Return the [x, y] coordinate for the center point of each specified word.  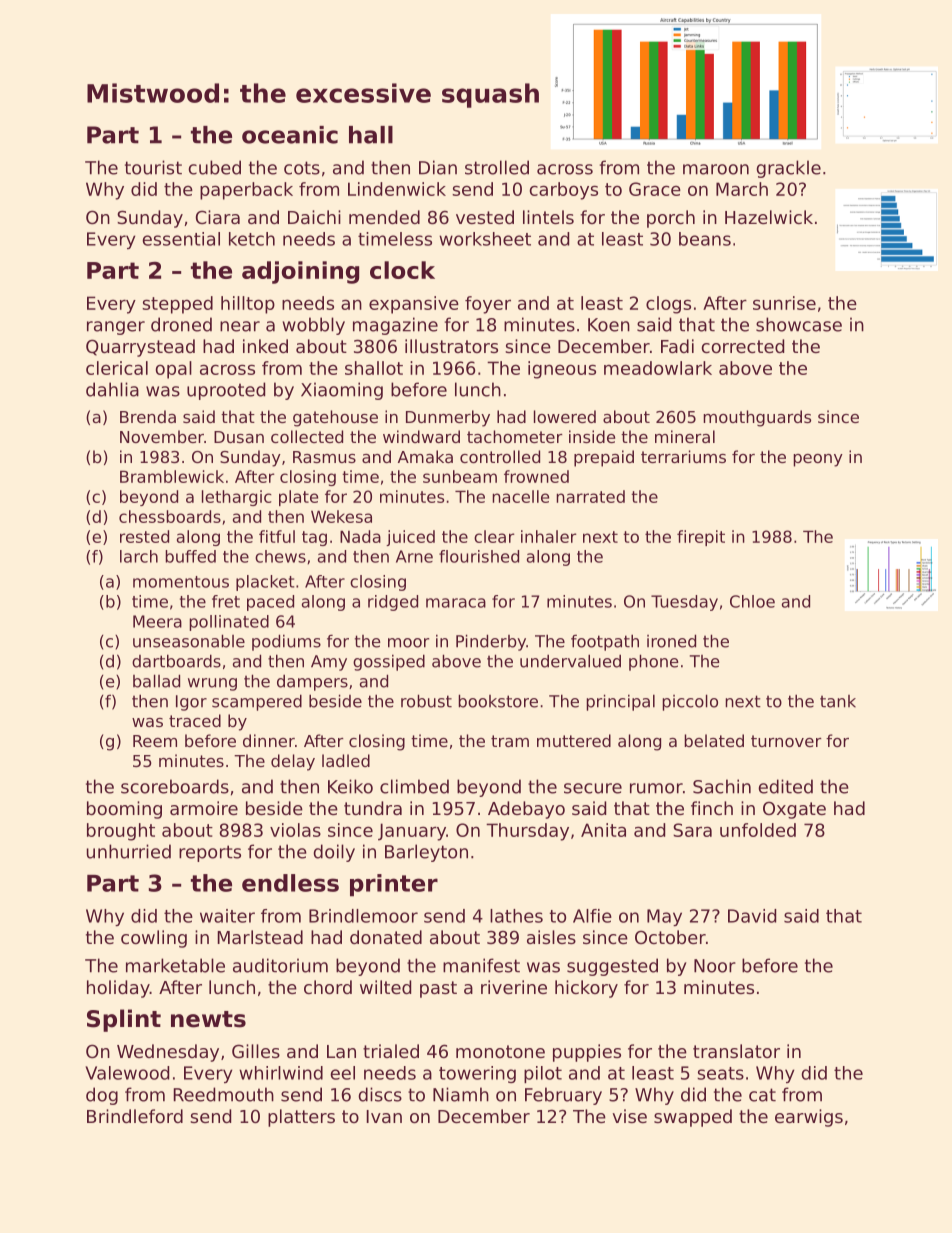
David [752, 916]
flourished [479, 556]
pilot [543, 1074]
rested [144, 536]
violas [295, 830]
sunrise [784, 303]
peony [818, 460]
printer [394, 885]
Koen [609, 325]
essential [181, 239]
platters [301, 1118]
